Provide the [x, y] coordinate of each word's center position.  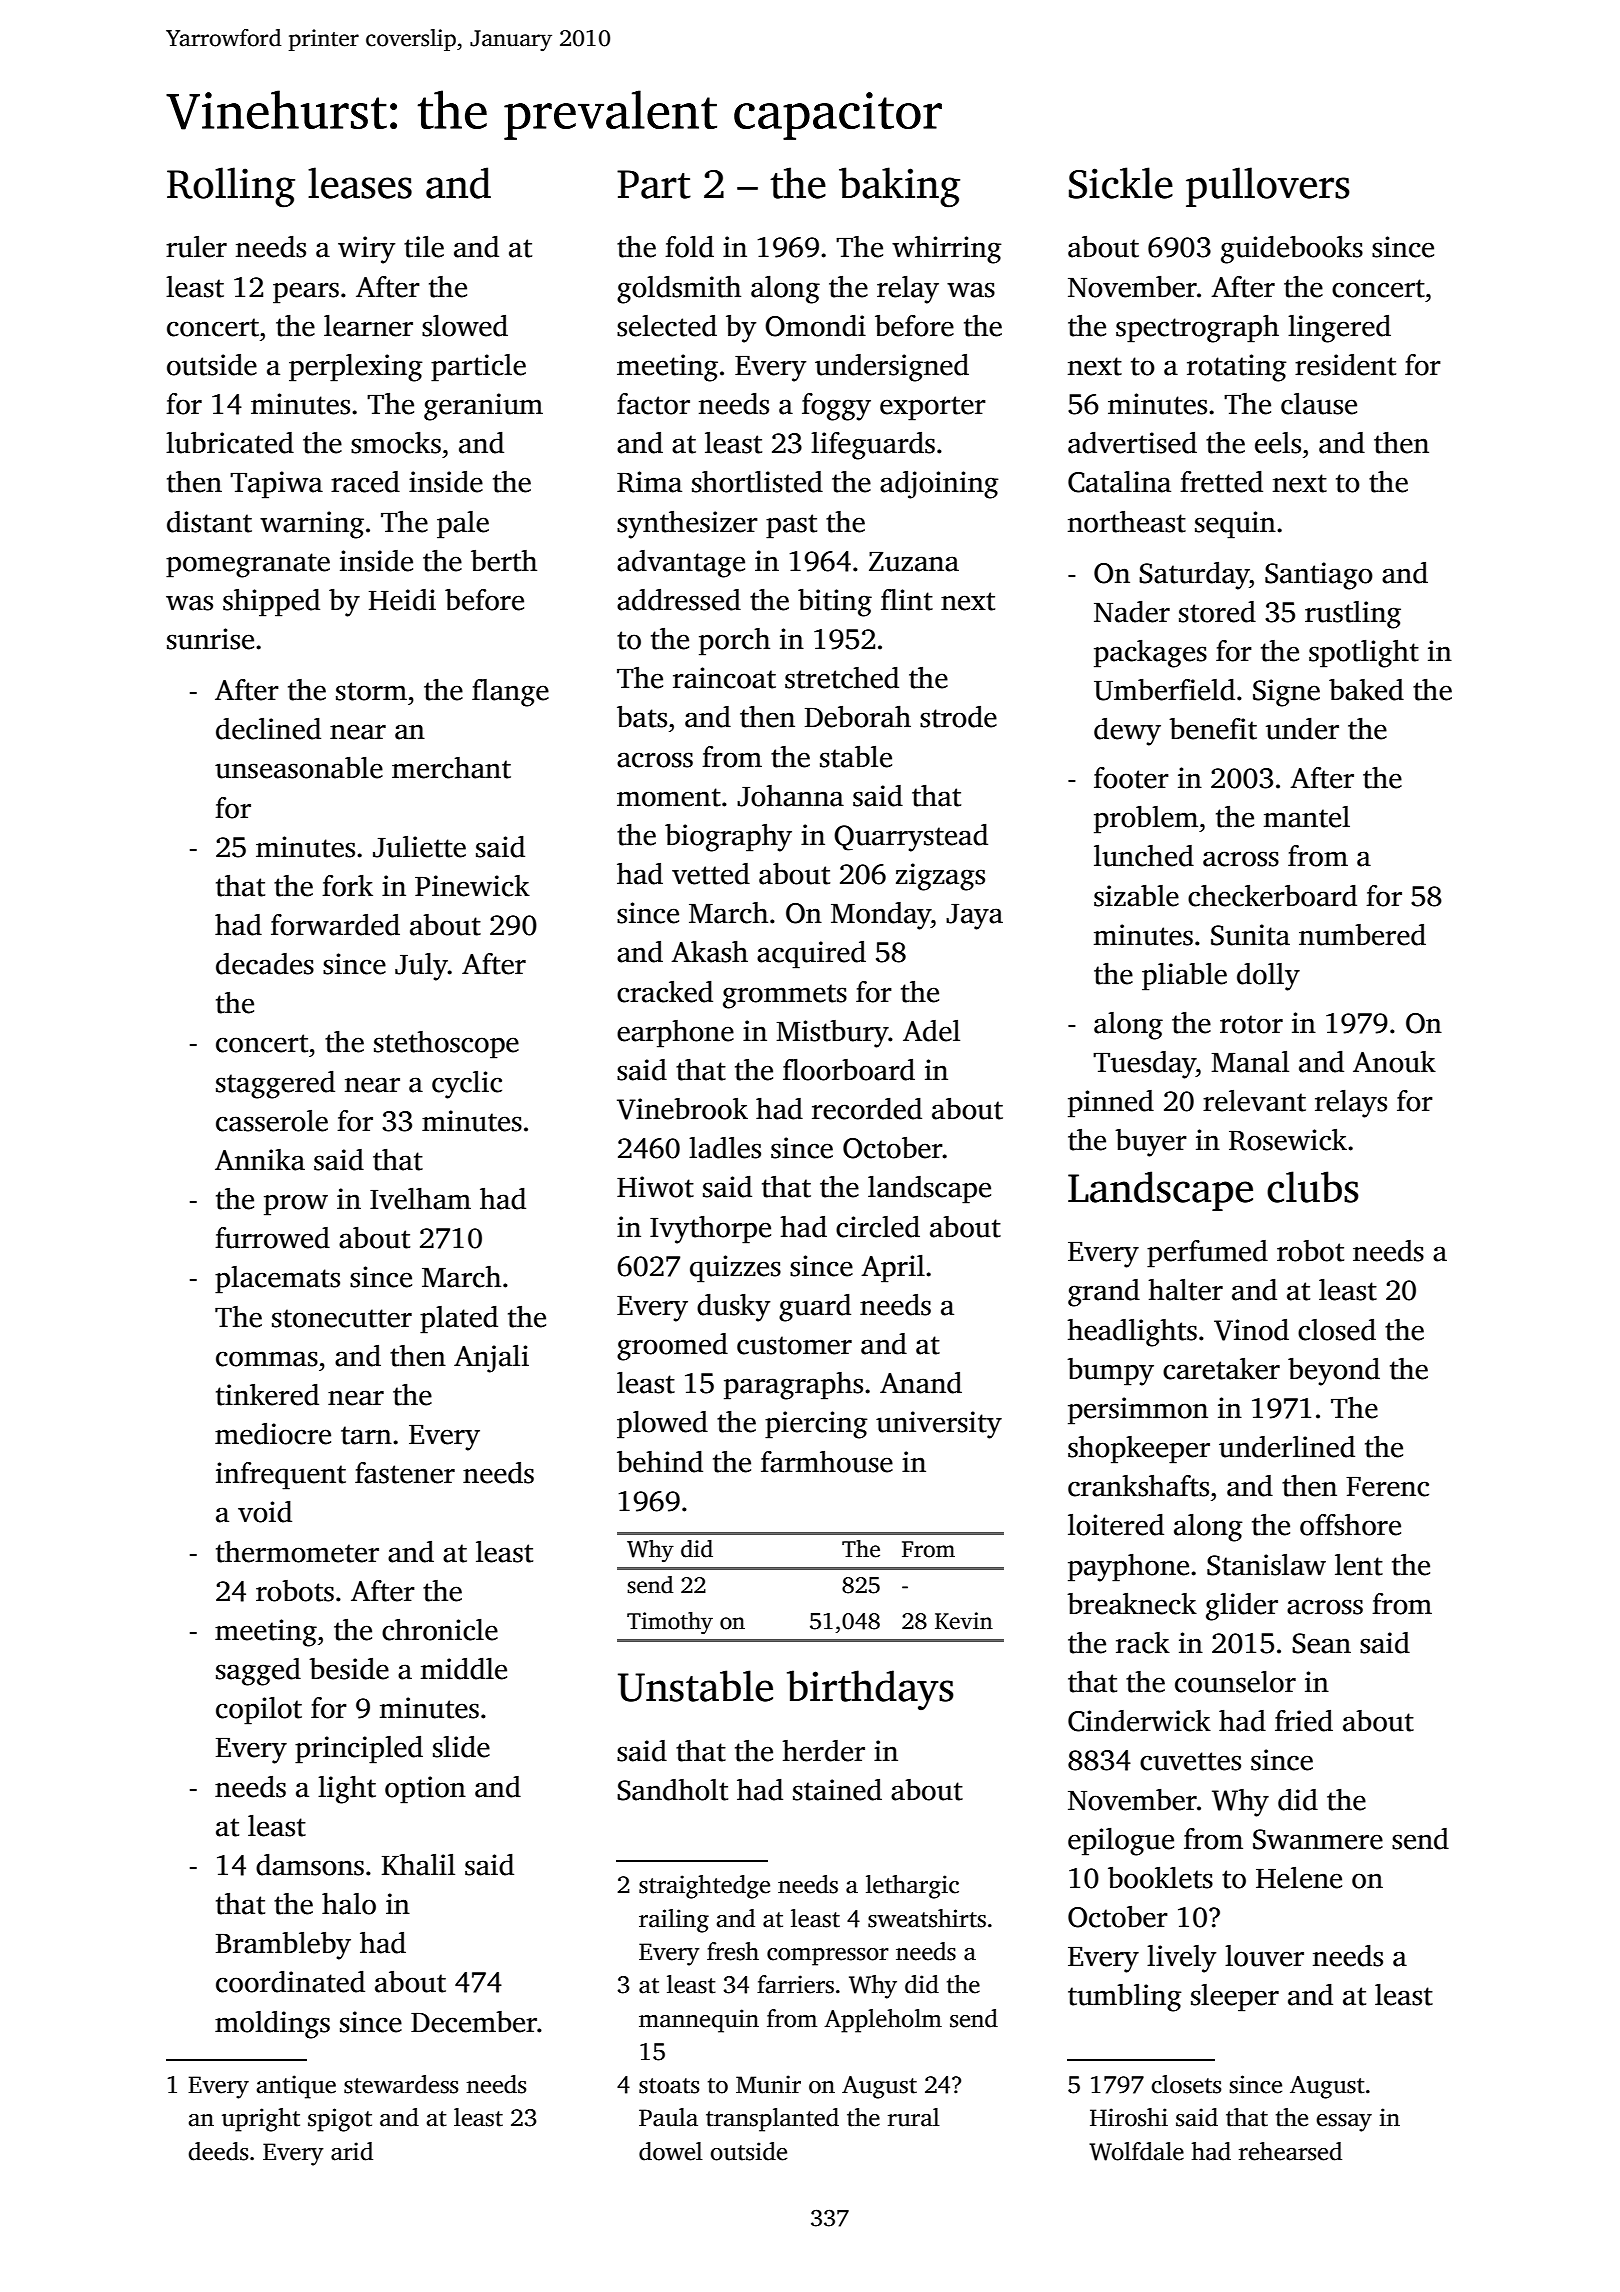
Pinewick [472, 886]
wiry [366, 250]
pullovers [1268, 187]
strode [958, 717]
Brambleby [283, 1946]
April [893, 1269]
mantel [1307, 817]
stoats [669, 2086]
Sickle [1121, 183]
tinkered [267, 1395]
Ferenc [1387, 1487]
